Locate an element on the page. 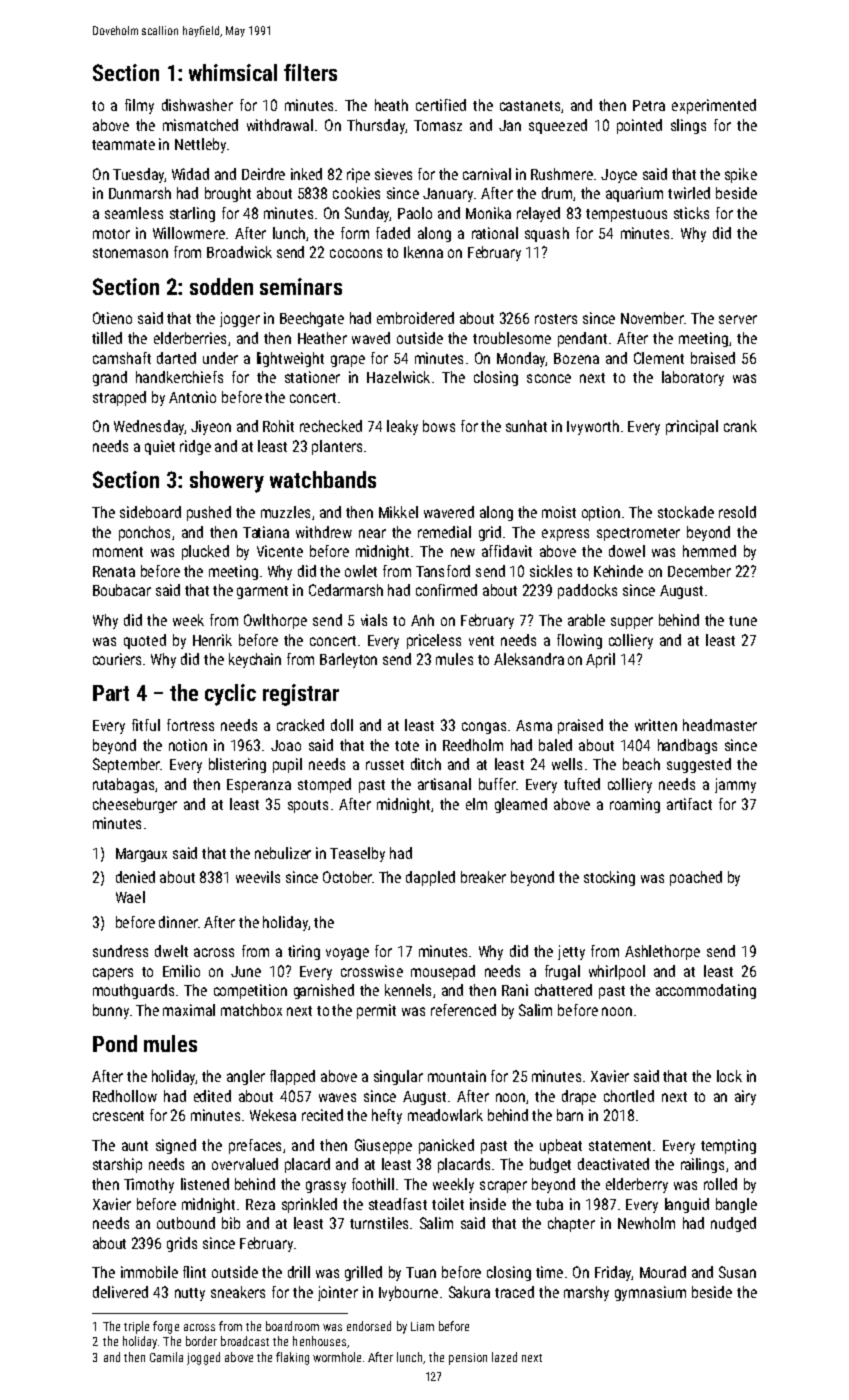 Image resolution: width=849 pixels, height=1400 pixels. pension is located at coordinates (468, 1359).
